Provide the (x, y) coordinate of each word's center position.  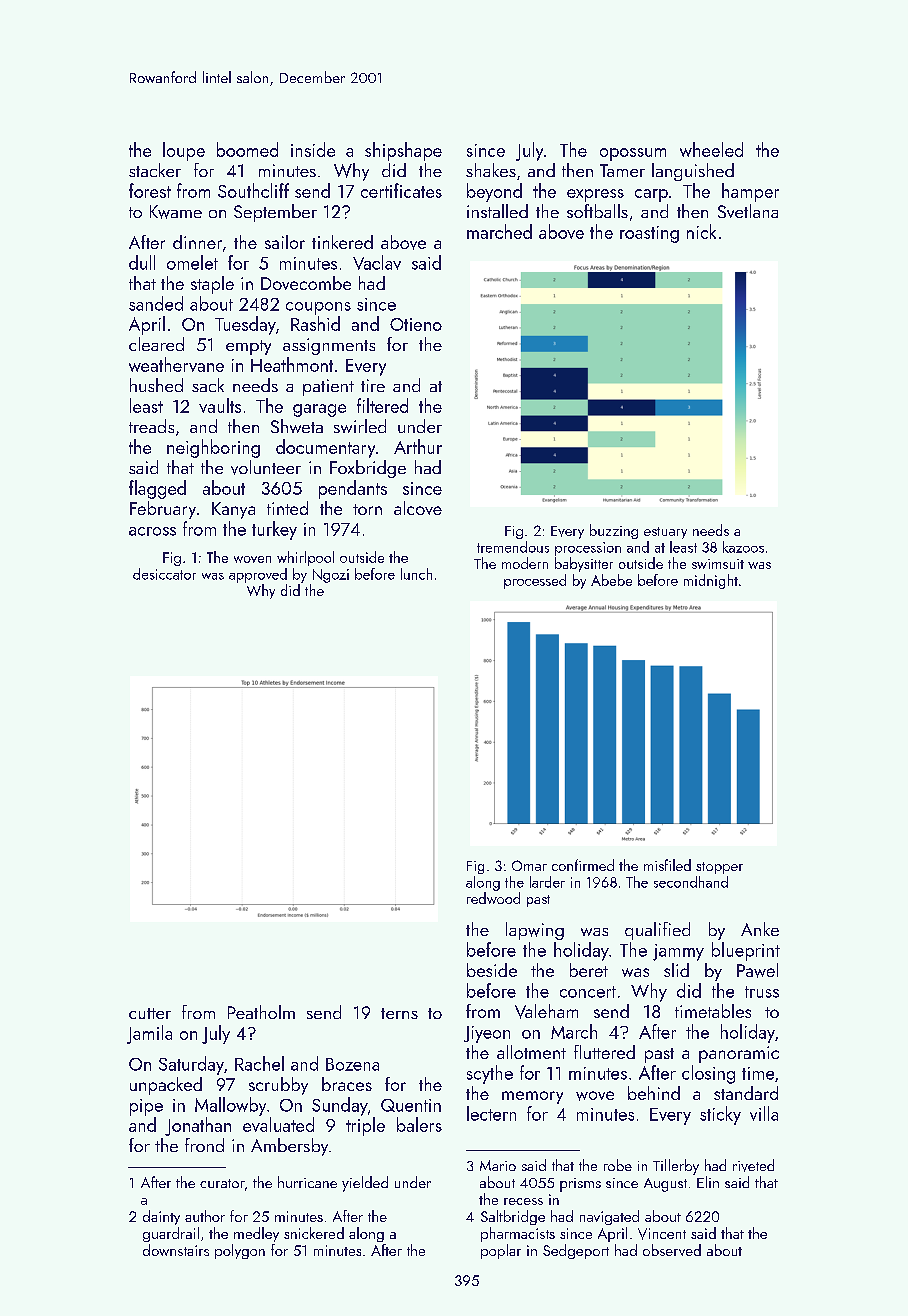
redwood (493, 898)
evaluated (278, 1124)
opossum (633, 154)
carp (651, 195)
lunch (416, 574)
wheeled (711, 149)
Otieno (416, 324)
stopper (719, 868)
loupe (184, 151)
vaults (220, 405)
